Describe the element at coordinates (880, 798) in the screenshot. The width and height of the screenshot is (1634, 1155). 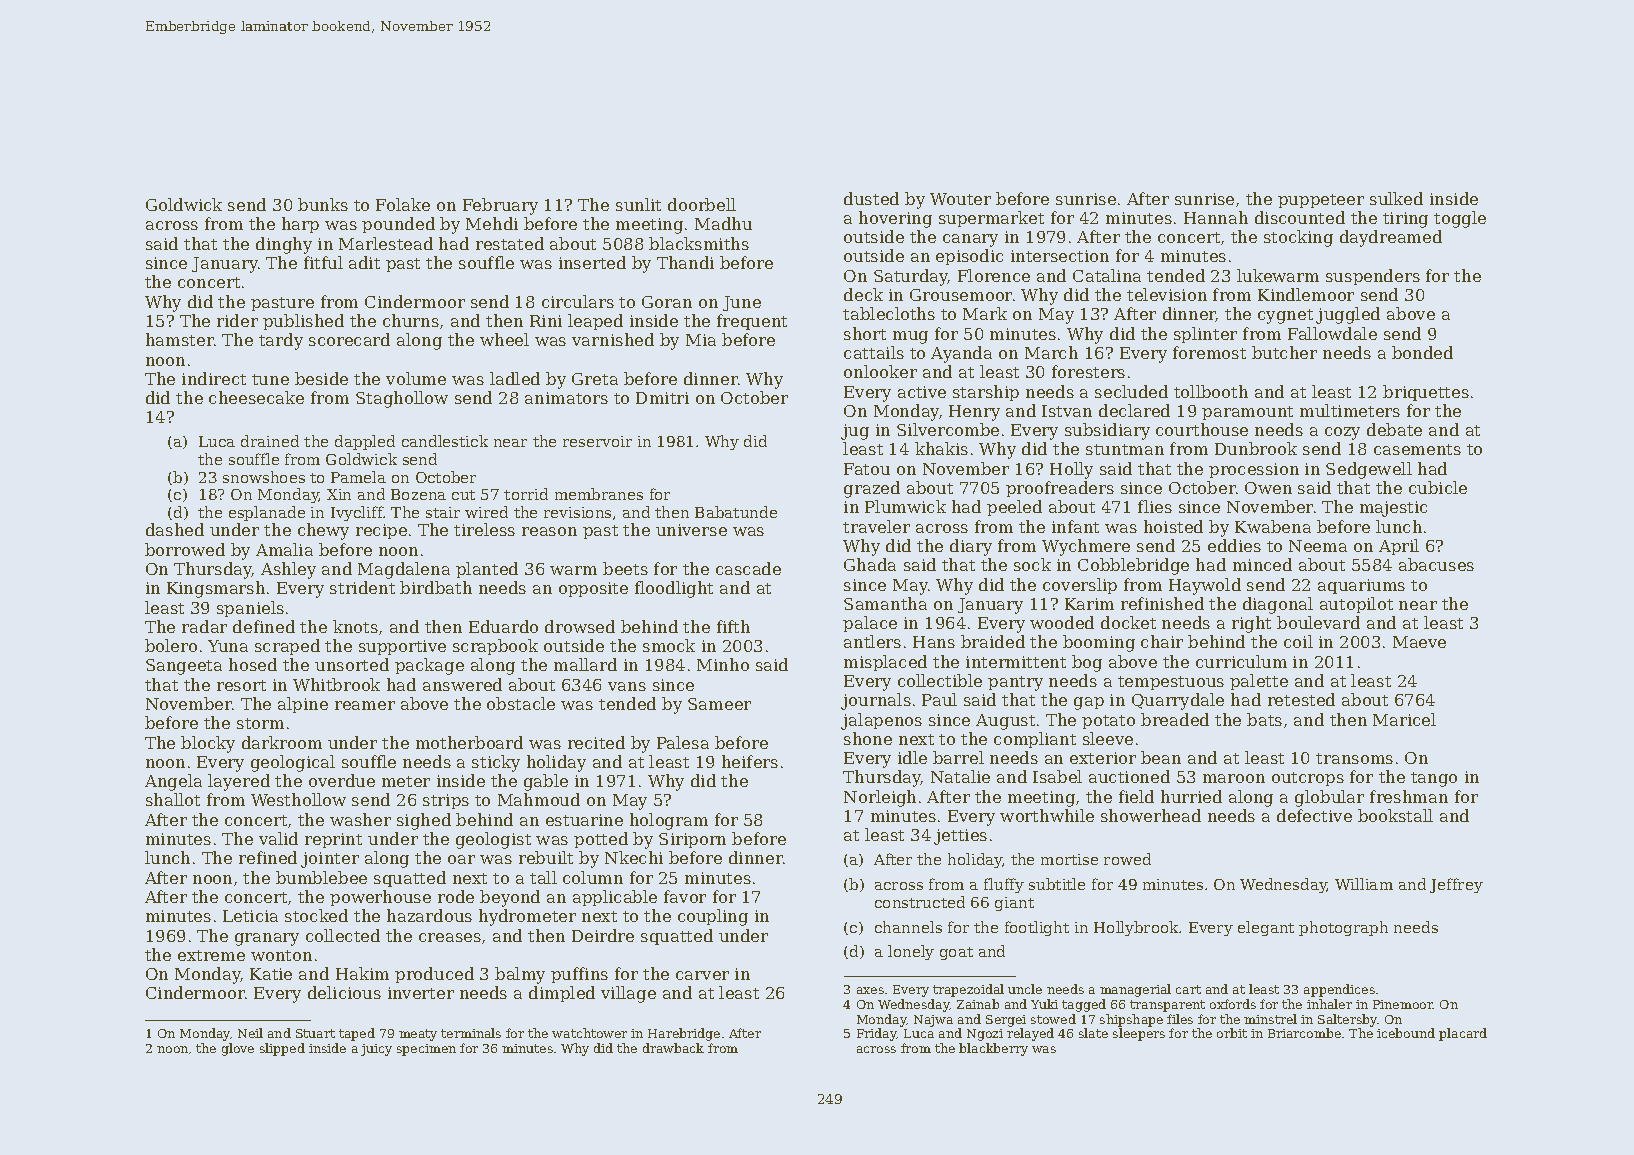
I see `Norleigh` at that location.
